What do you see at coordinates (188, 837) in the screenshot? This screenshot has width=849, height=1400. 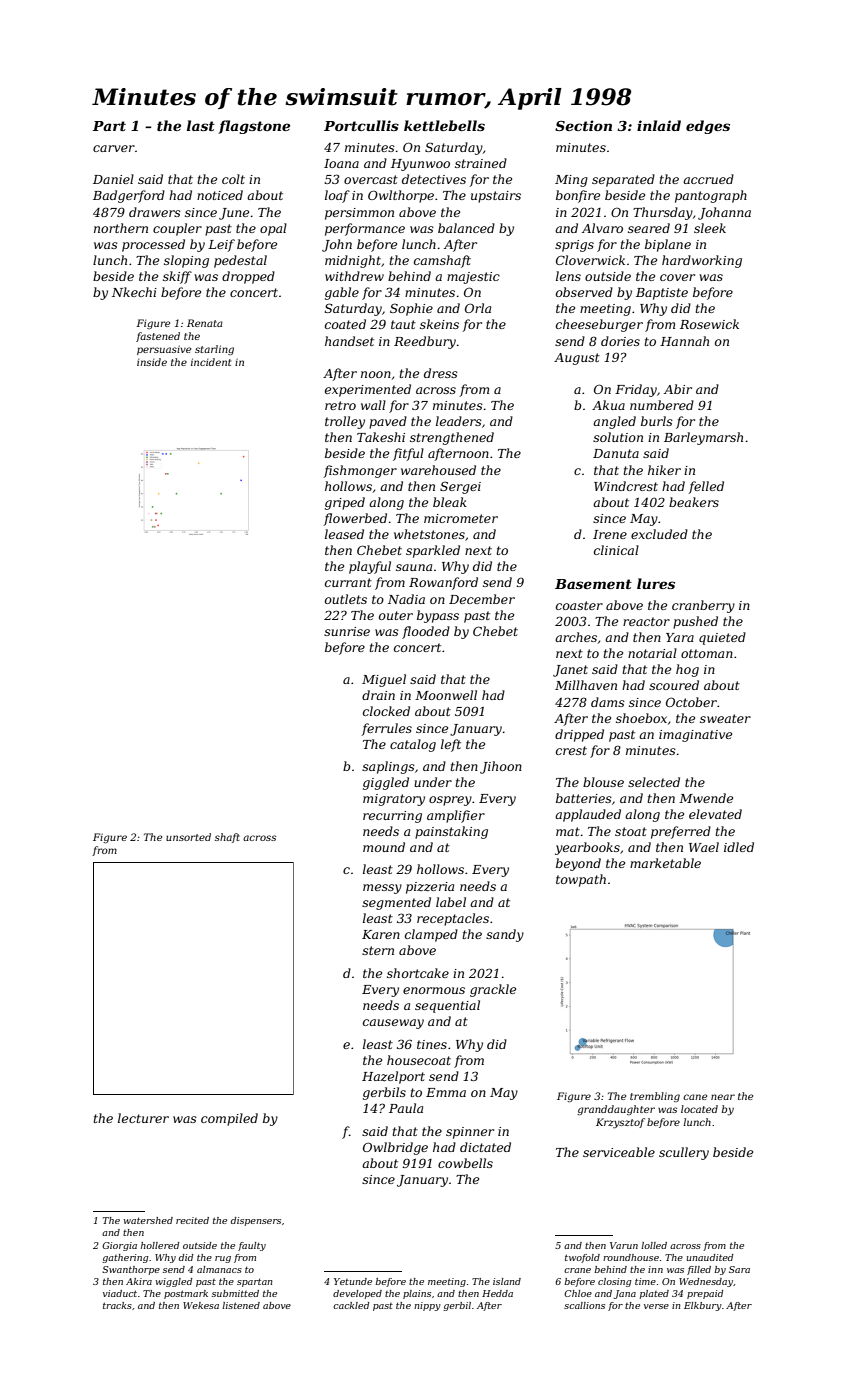 I see `unsorted` at bounding box center [188, 837].
